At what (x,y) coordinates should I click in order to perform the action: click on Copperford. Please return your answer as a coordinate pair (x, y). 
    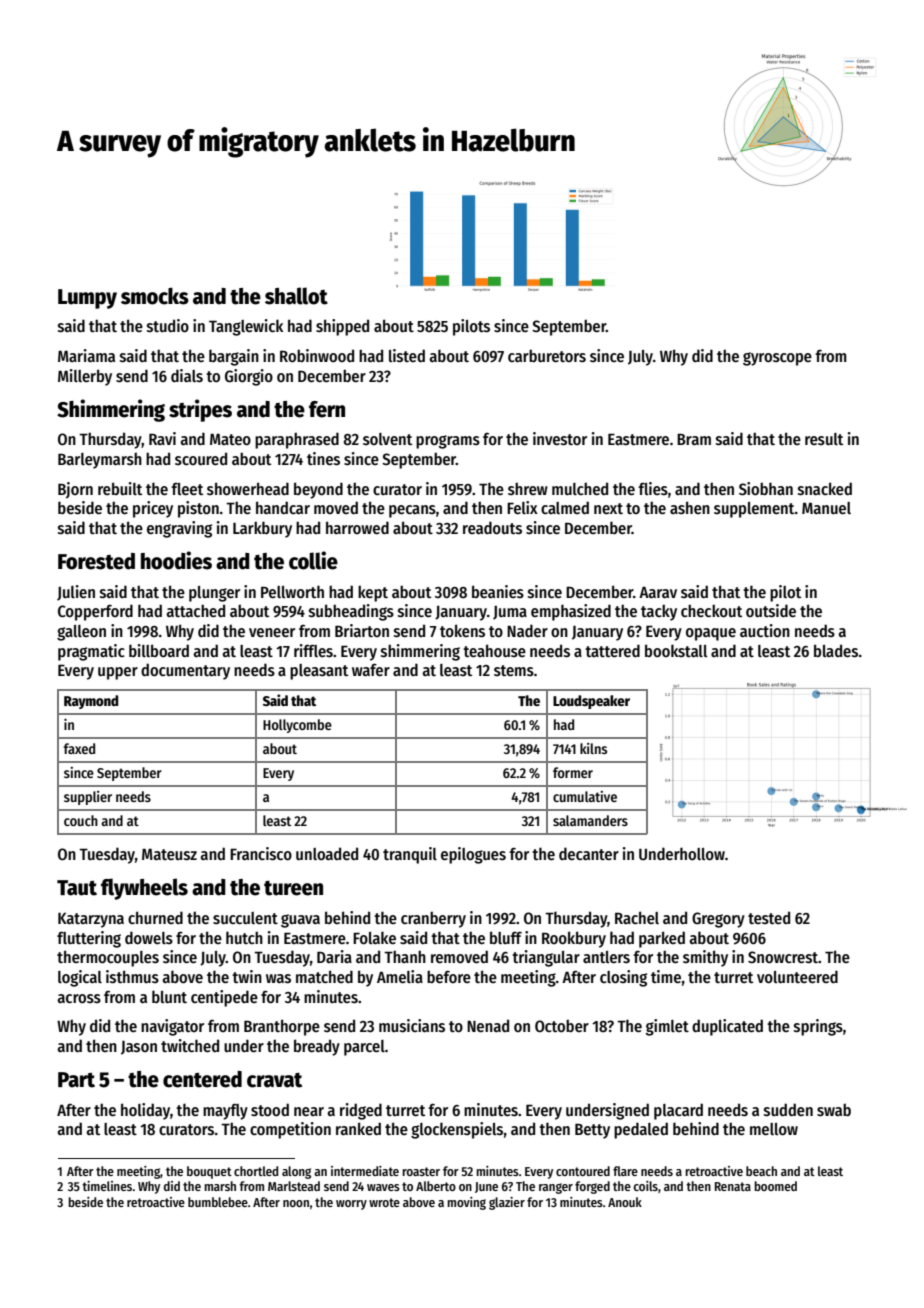
    Looking at the image, I should click on (95, 612).
